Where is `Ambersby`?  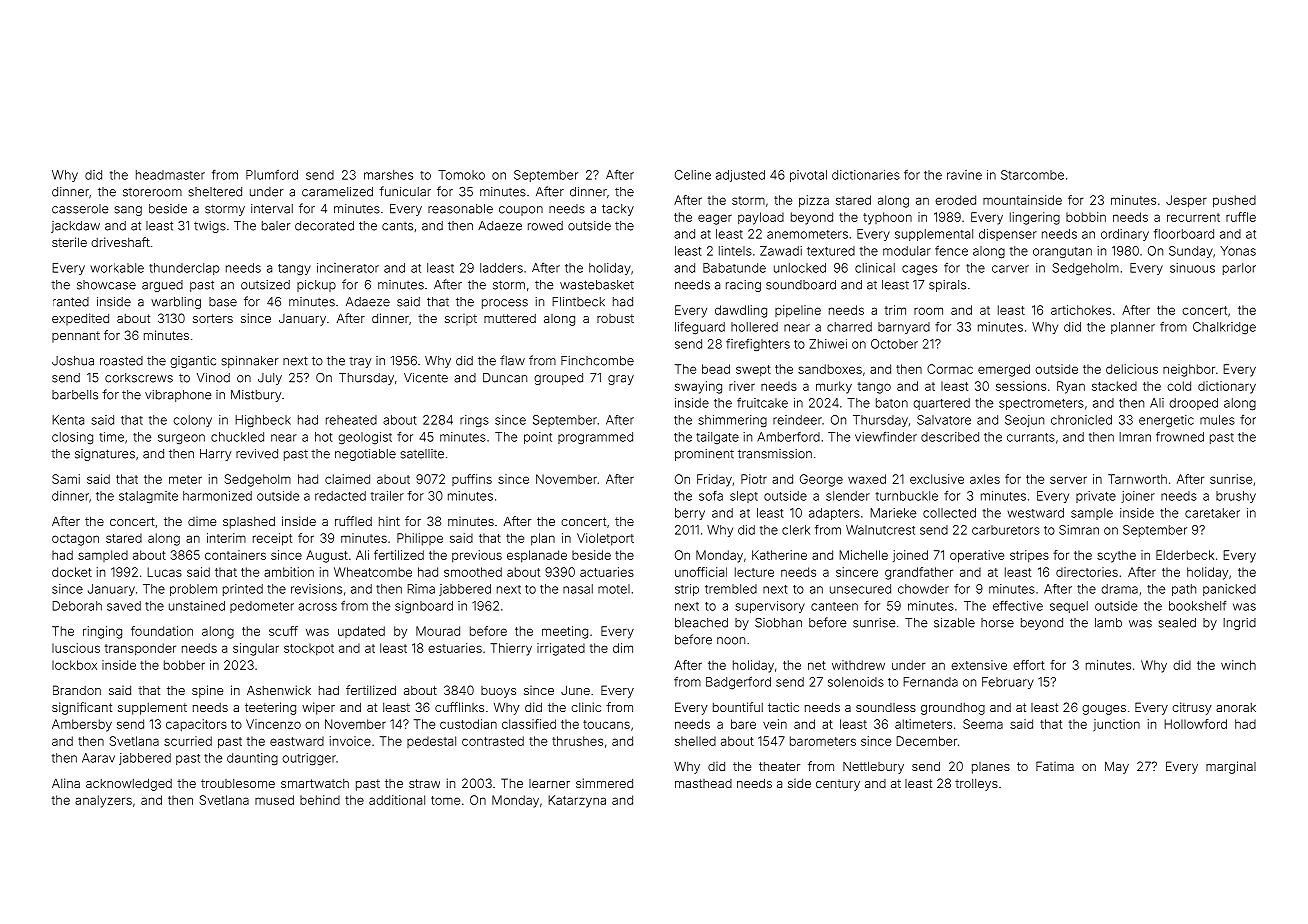
Ambersby is located at coordinates (82, 725).
